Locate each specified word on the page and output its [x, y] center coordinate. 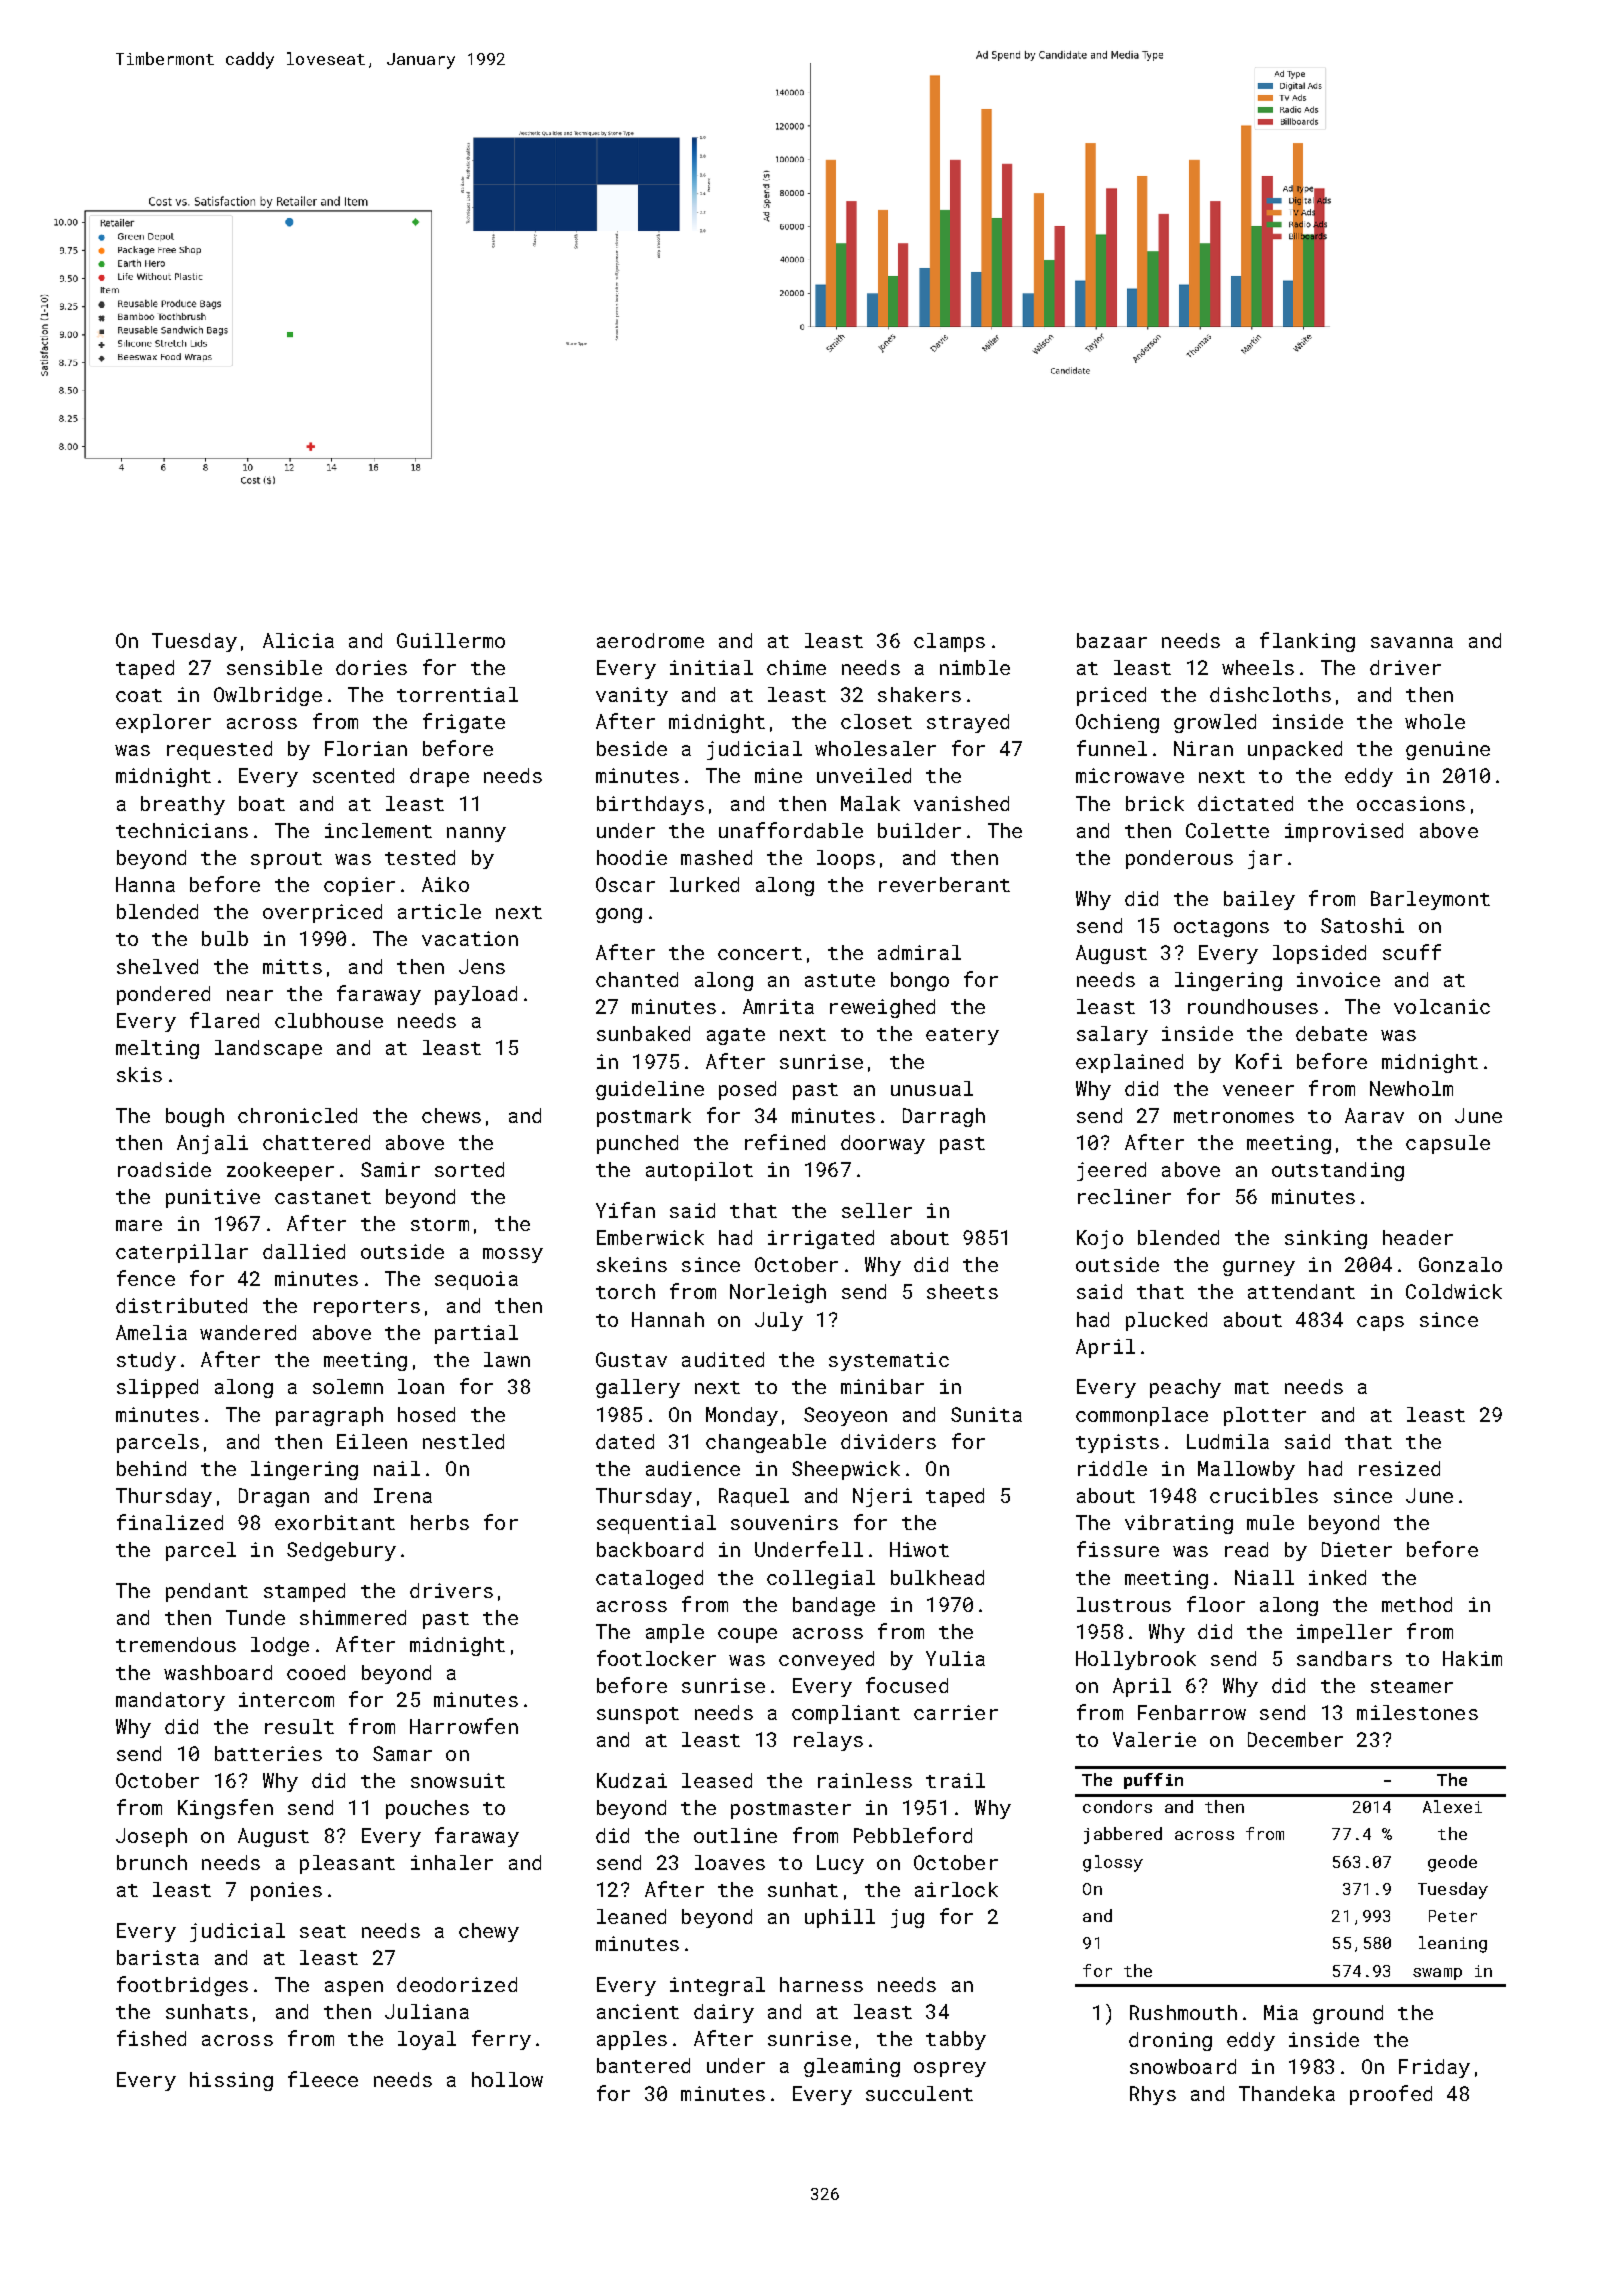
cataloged [649, 1579]
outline [735, 1835]
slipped [157, 1388]
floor [1216, 1604]
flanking [1307, 642]
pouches [427, 1809]
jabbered [1123, 1835]
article [439, 911]
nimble [975, 667]
